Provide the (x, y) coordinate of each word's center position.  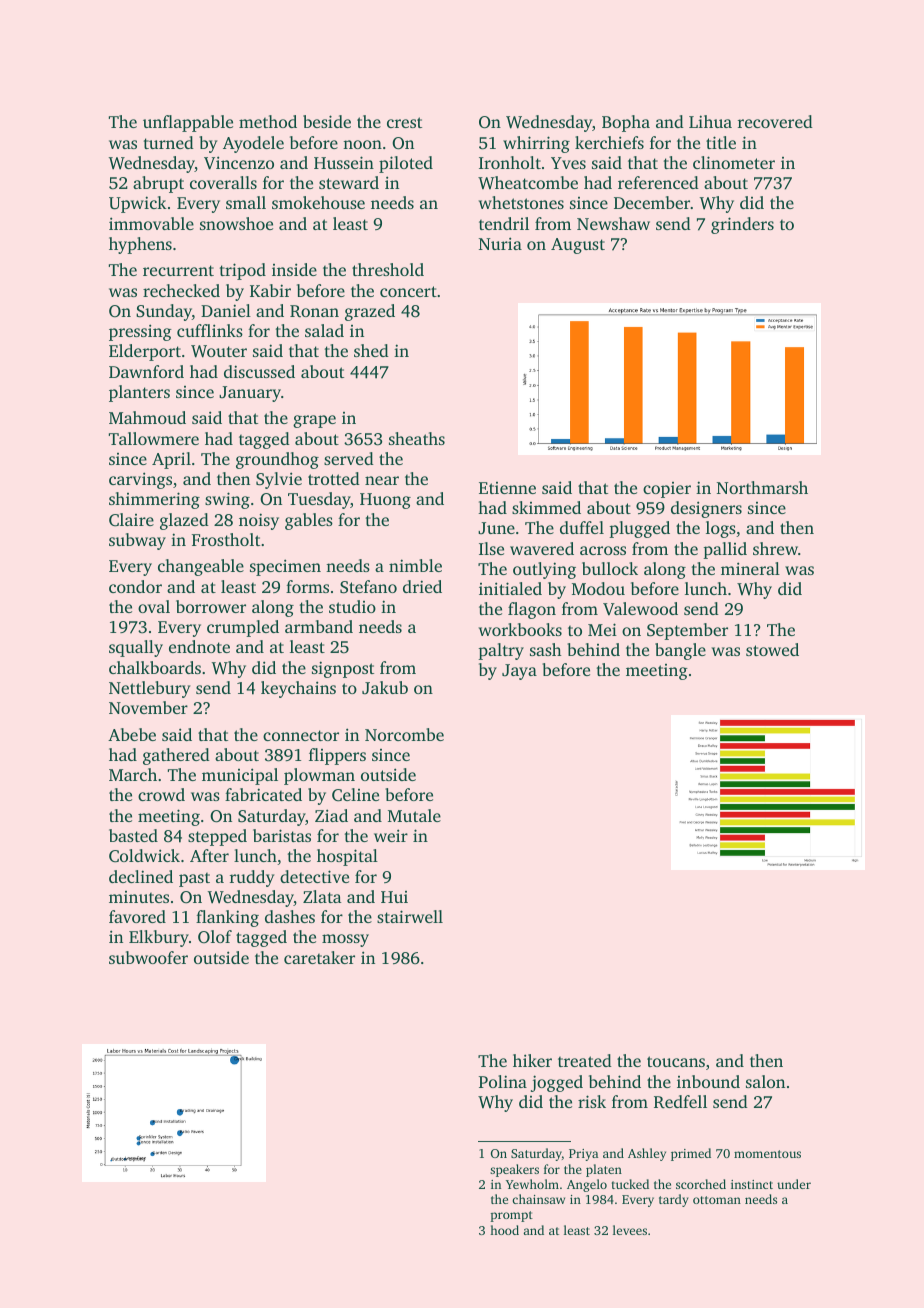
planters (139, 393)
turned (169, 142)
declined (141, 876)
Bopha (626, 123)
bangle (680, 651)
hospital (347, 857)
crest (404, 122)
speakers (514, 1170)
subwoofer (148, 957)
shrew (775, 548)
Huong (385, 501)
